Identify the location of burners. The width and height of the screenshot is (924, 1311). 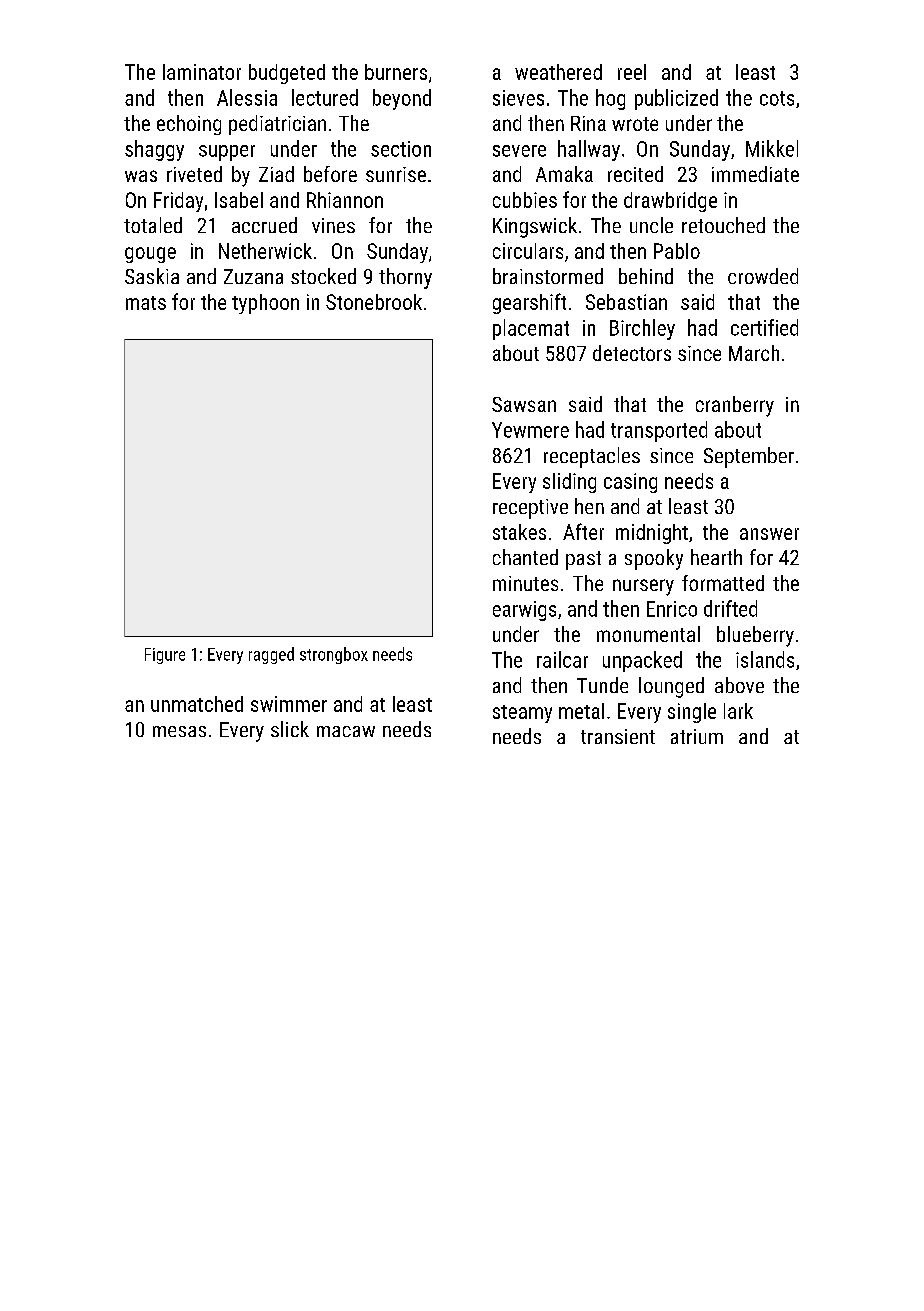
(396, 72).
